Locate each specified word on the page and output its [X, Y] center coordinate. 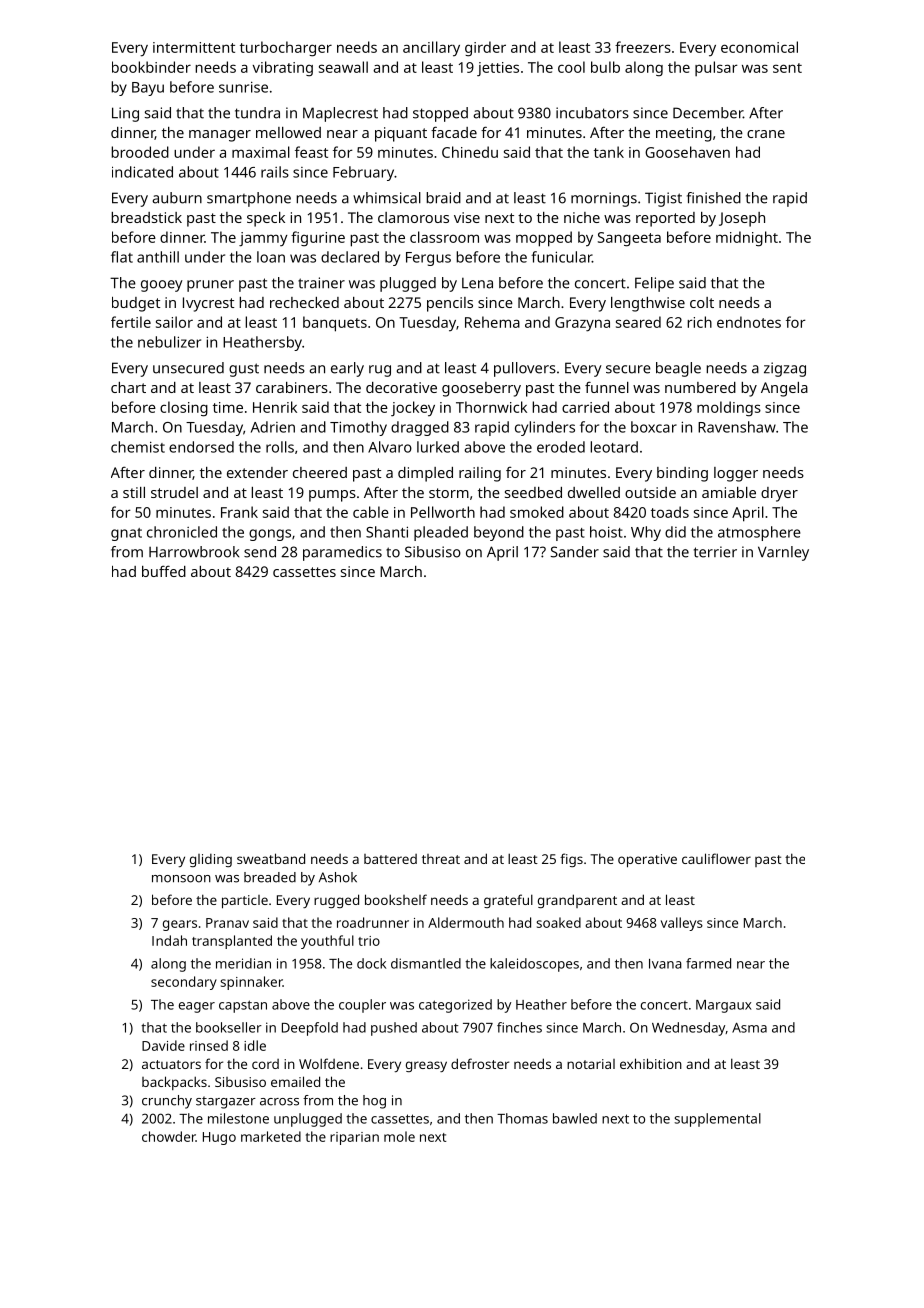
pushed [394, 1029]
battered [390, 859]
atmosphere [759, 533]
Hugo [219, 1138]
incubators [592, 113]
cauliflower [716, 858]
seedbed [533, 492]
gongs [270, 535]
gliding [211, 860]
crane [766, 134]
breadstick [146, 217]
